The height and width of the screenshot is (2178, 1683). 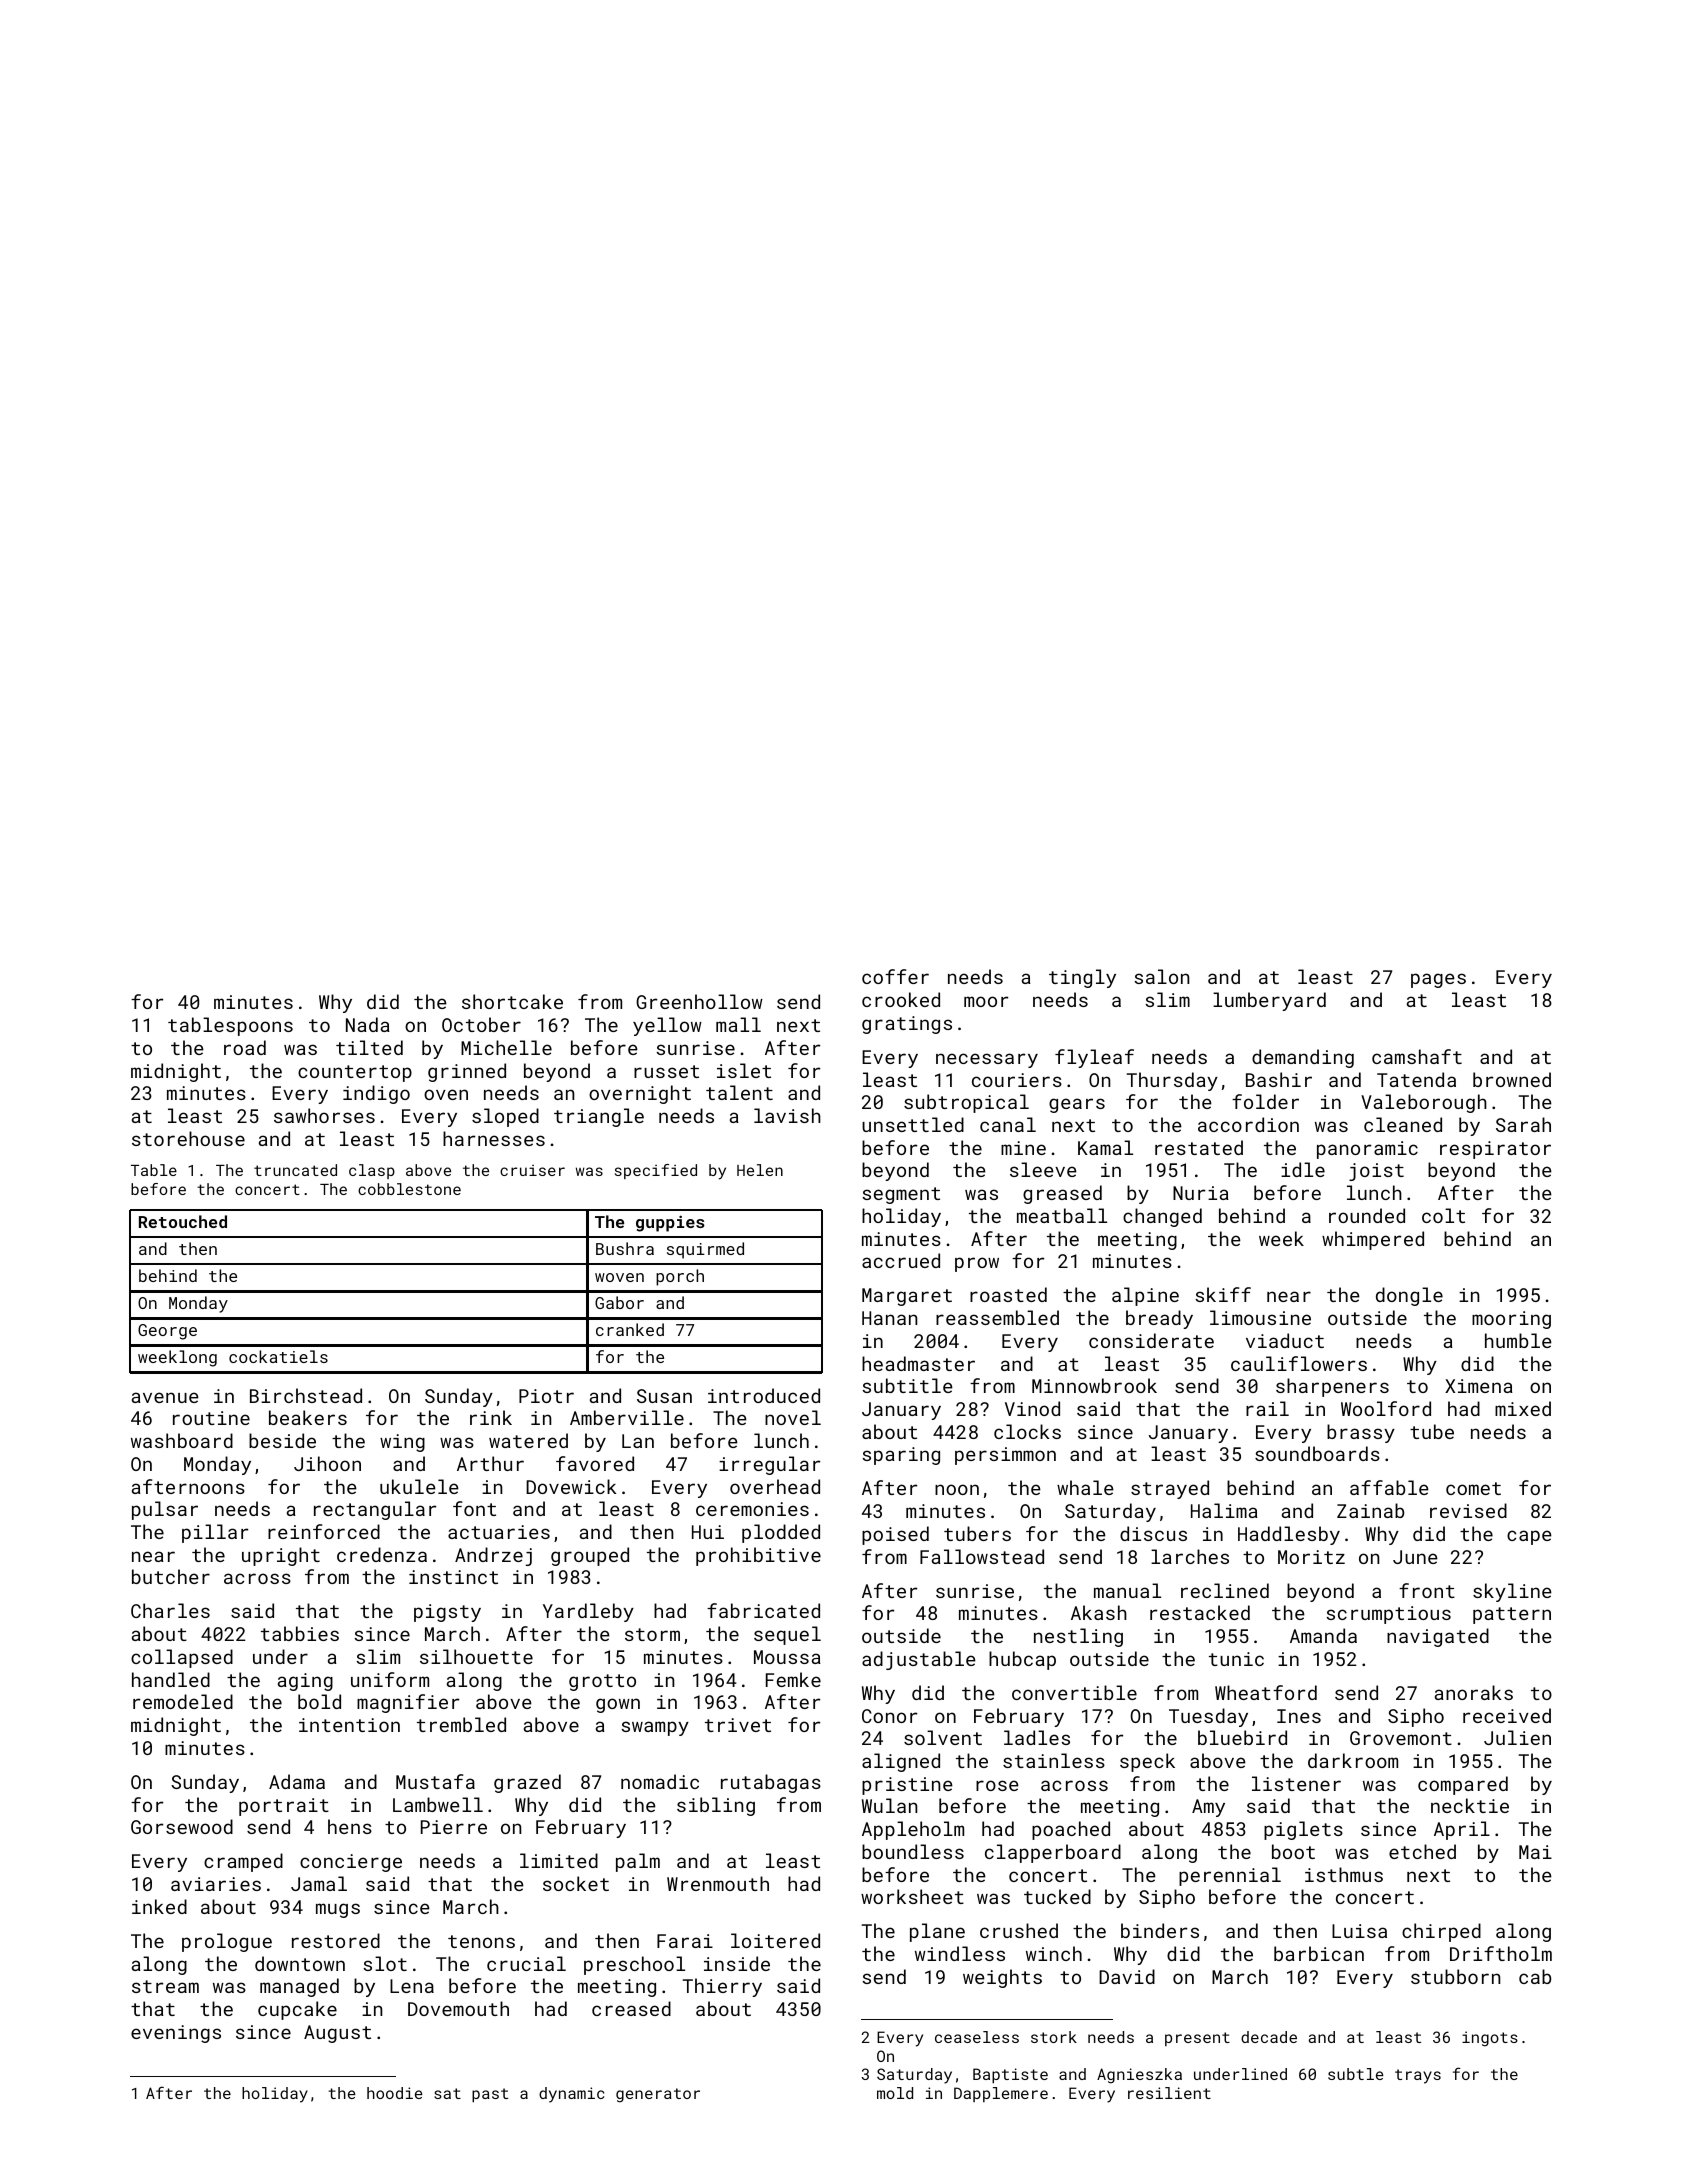 What do you see at coordinates (350, 1826) in the screenshot?
I see `hens` at bounding box center [350, 1826].
